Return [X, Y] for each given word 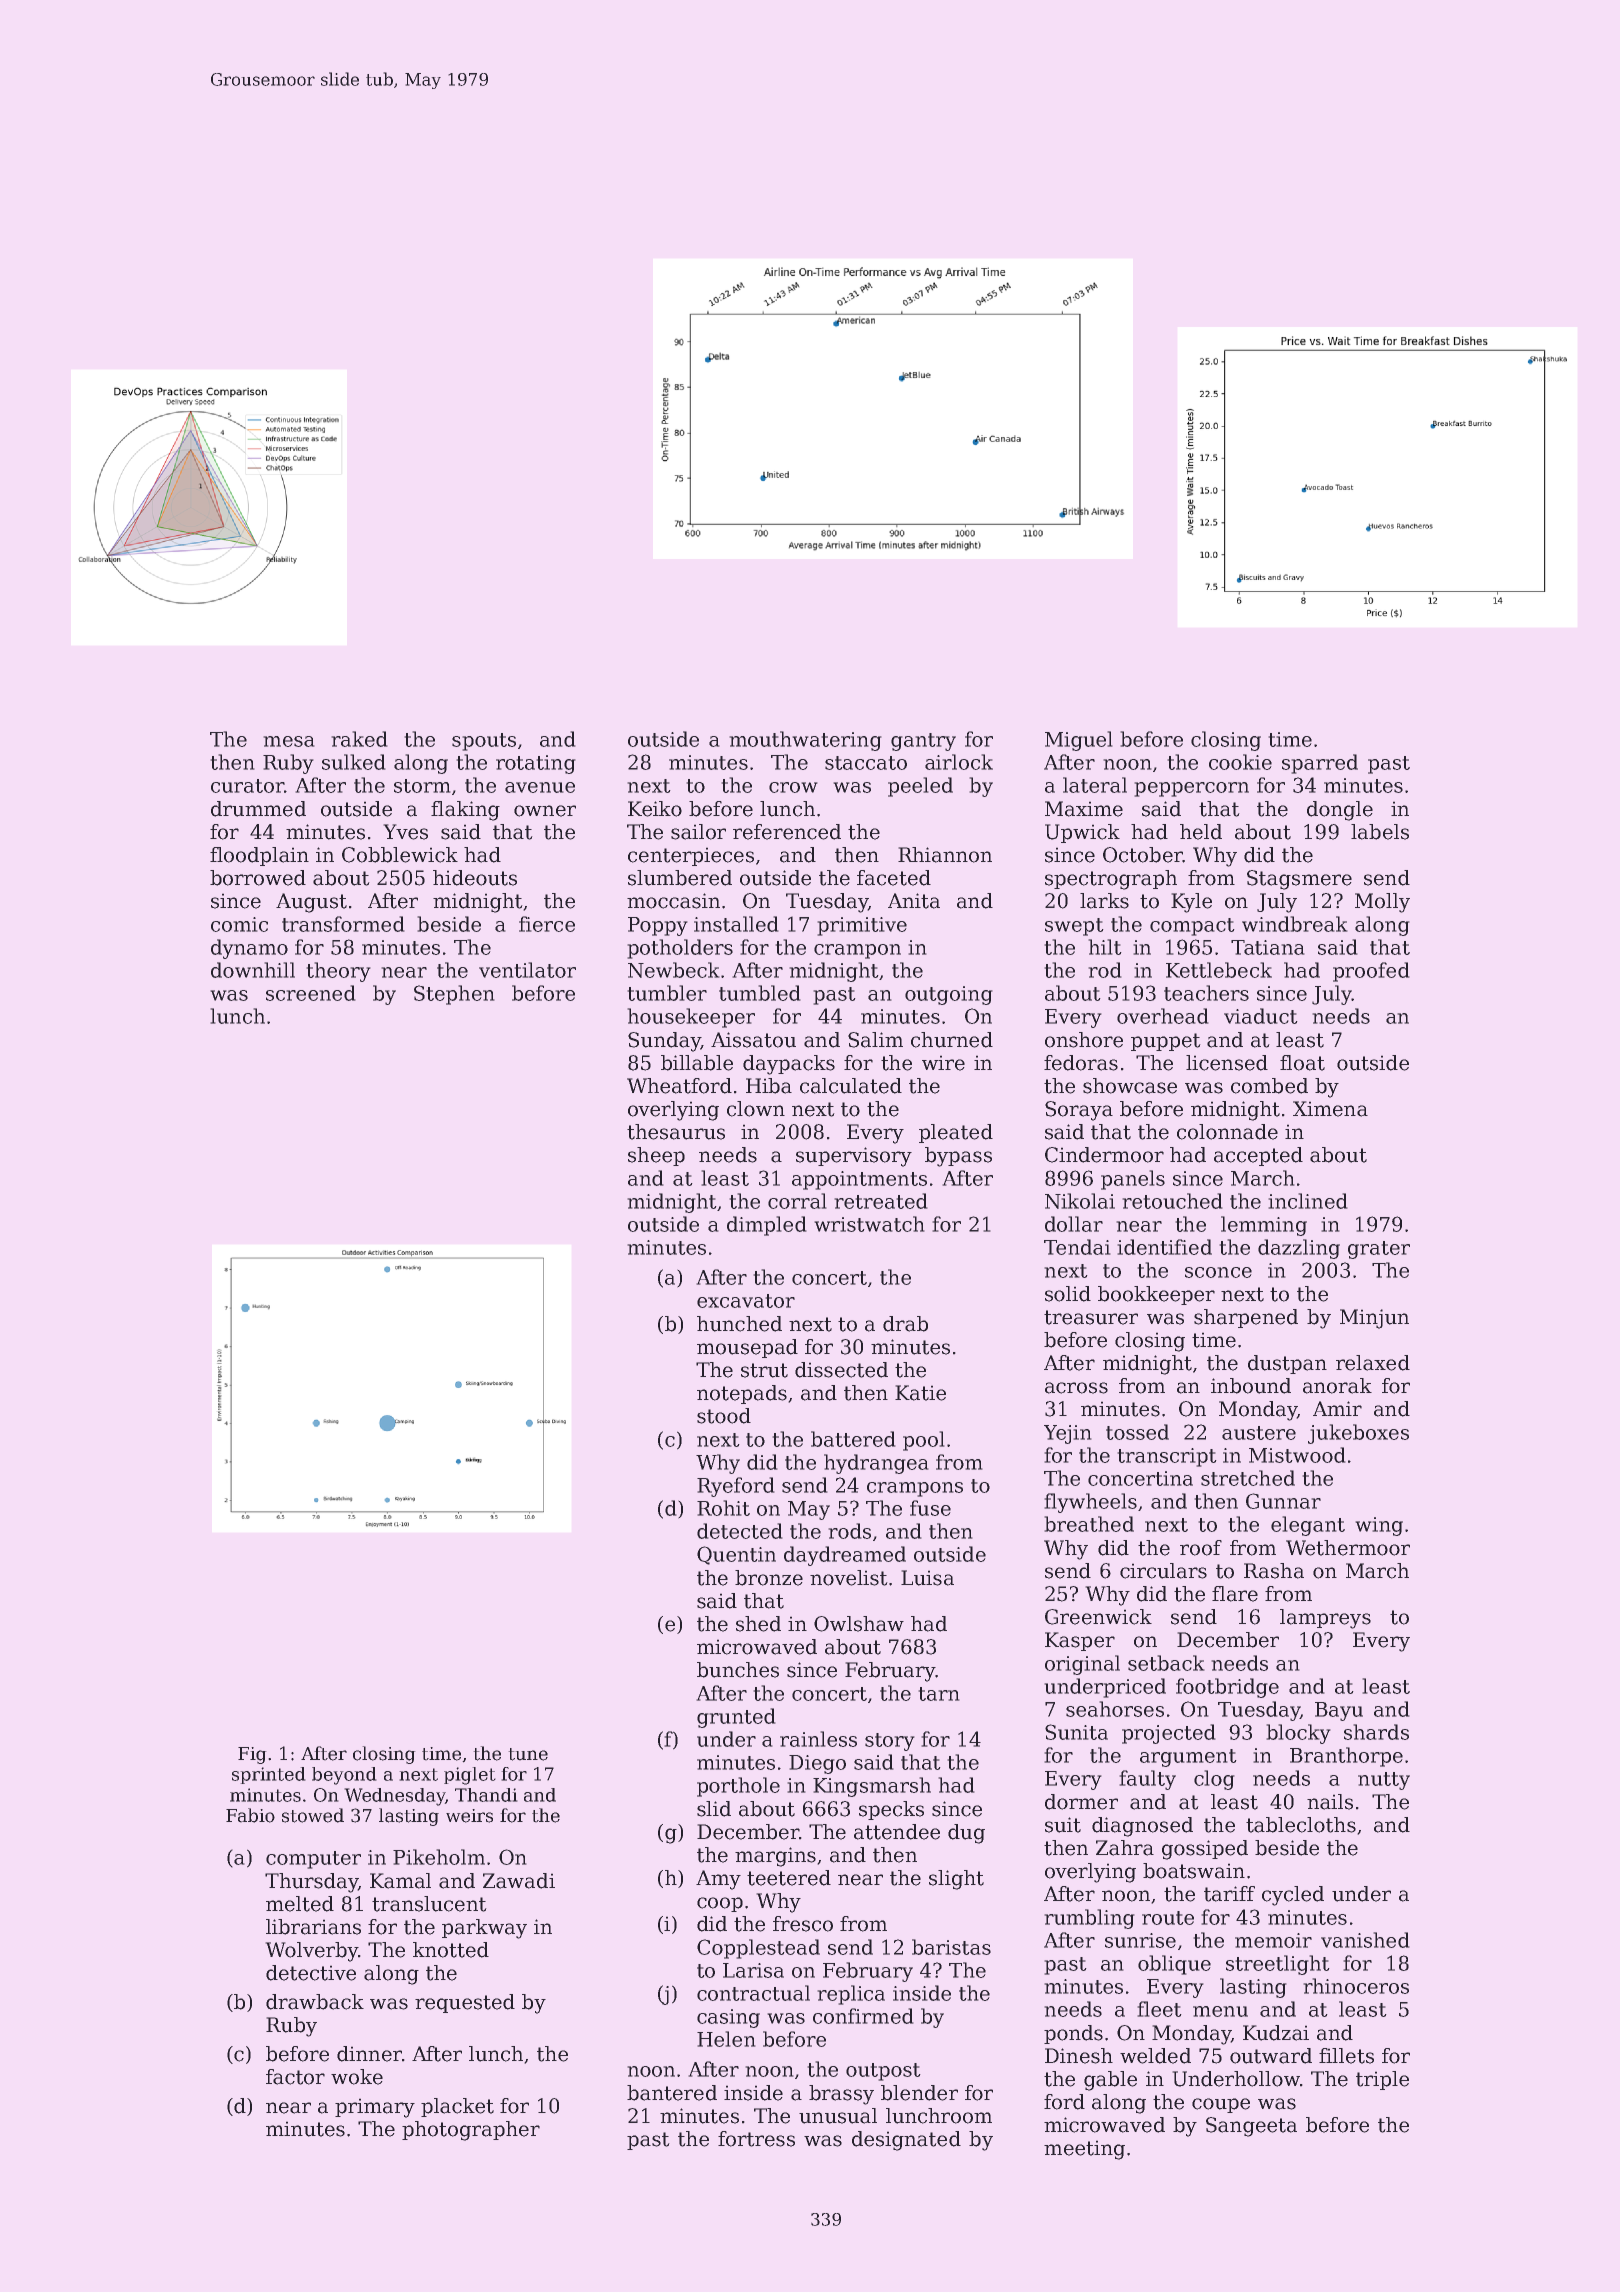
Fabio [250, 1815]
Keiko [655, 809]
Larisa [753, 1970]
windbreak [1295, 924]
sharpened [1246, 1318]
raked [359, 739]
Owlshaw [859, 1624]
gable [1110, 2081]
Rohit [723, 1508]
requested [465, 2003]
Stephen [454, 995]
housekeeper [691, 1018]
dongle [1340, 811]
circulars [1163, 1571]
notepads [742, 1394]
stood [724, 1416]
